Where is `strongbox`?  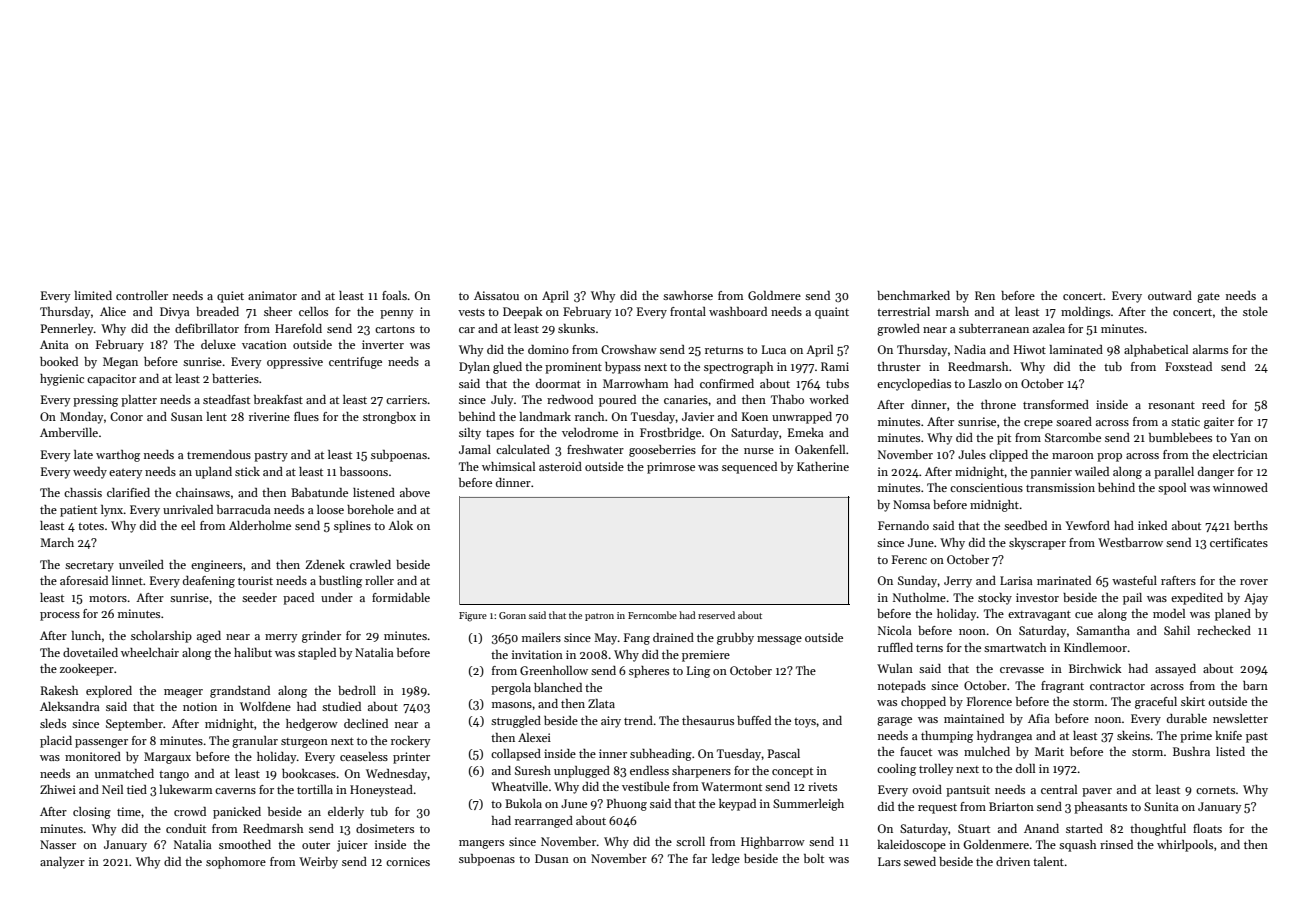 strongbox is located at coordinates (389, 418).
